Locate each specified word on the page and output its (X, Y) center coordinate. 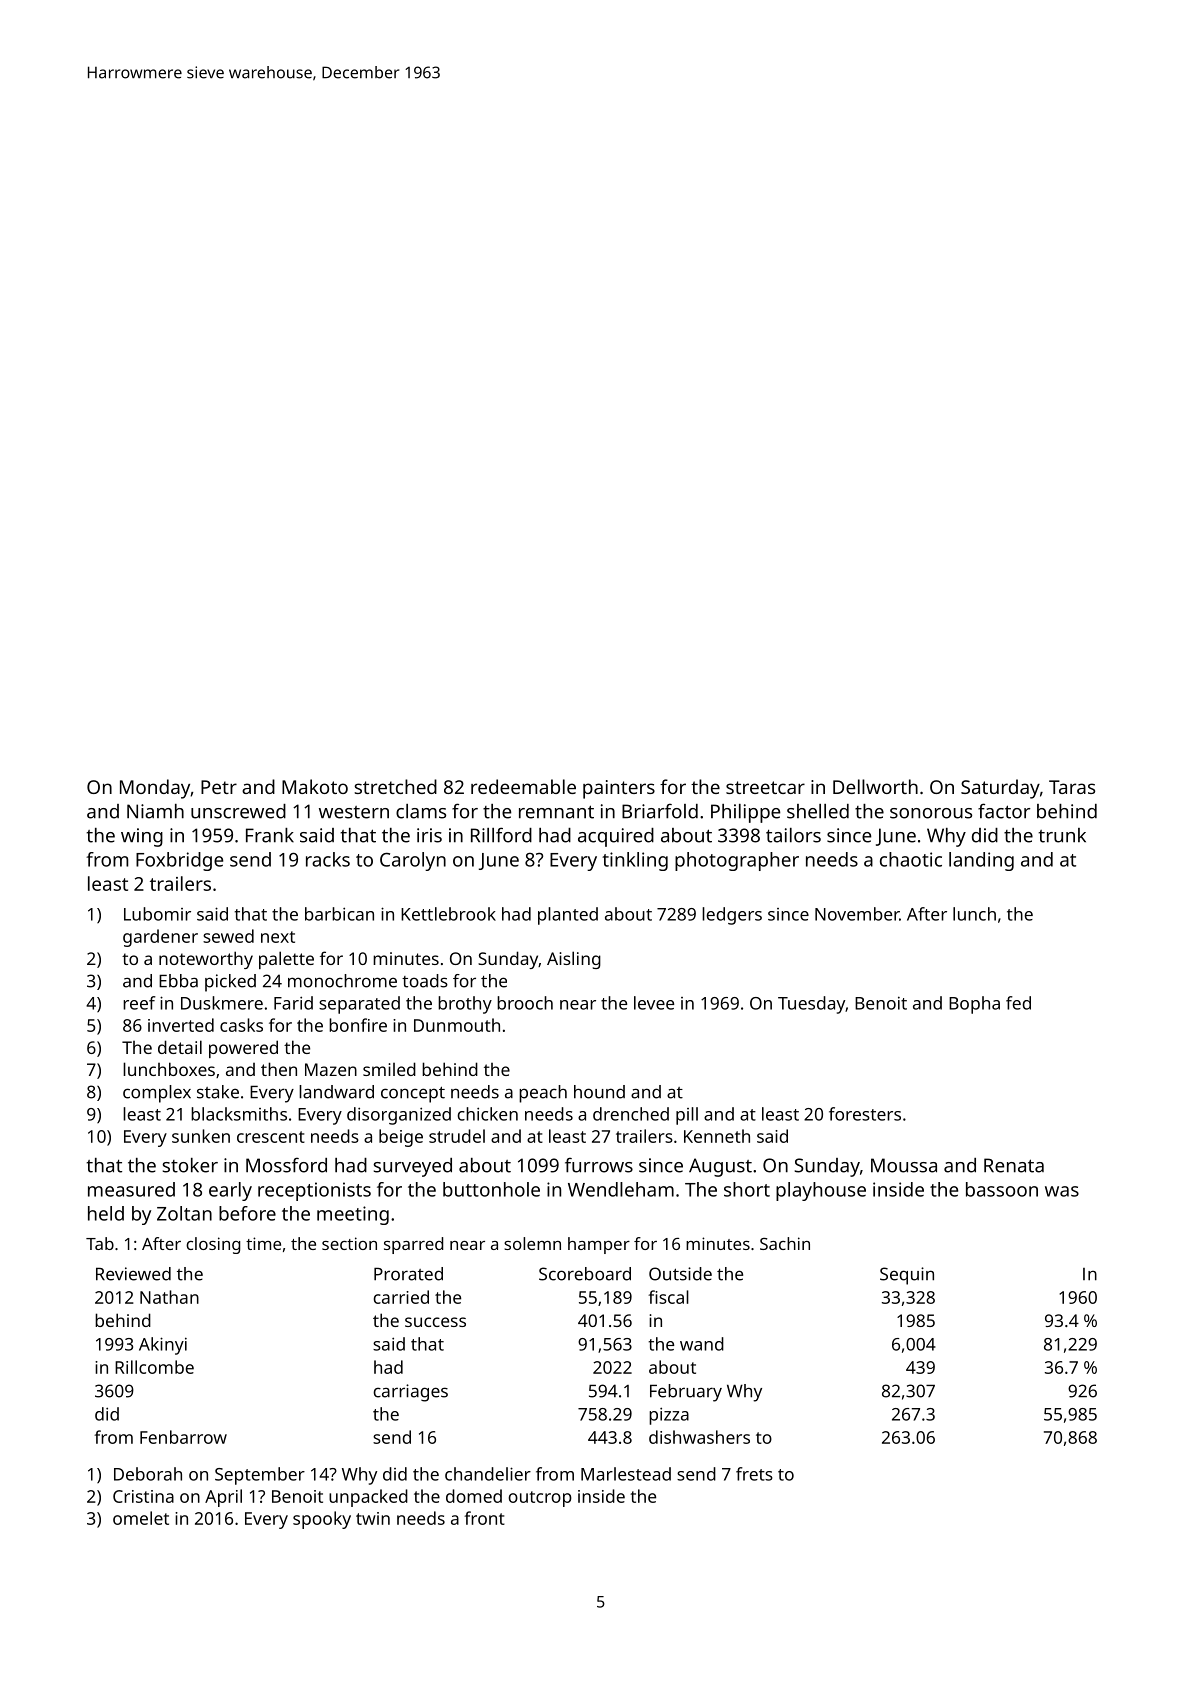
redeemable (523, 786)
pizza (669, 1416)
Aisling (574, 960)
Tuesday (811, 1005)
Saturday (1000, 789)
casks (241, 1025)
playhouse (821, 1191)
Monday (155, 789)
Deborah (148, 1474)
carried (401, 1297)
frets (754, 1474)
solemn (532, 1243)
